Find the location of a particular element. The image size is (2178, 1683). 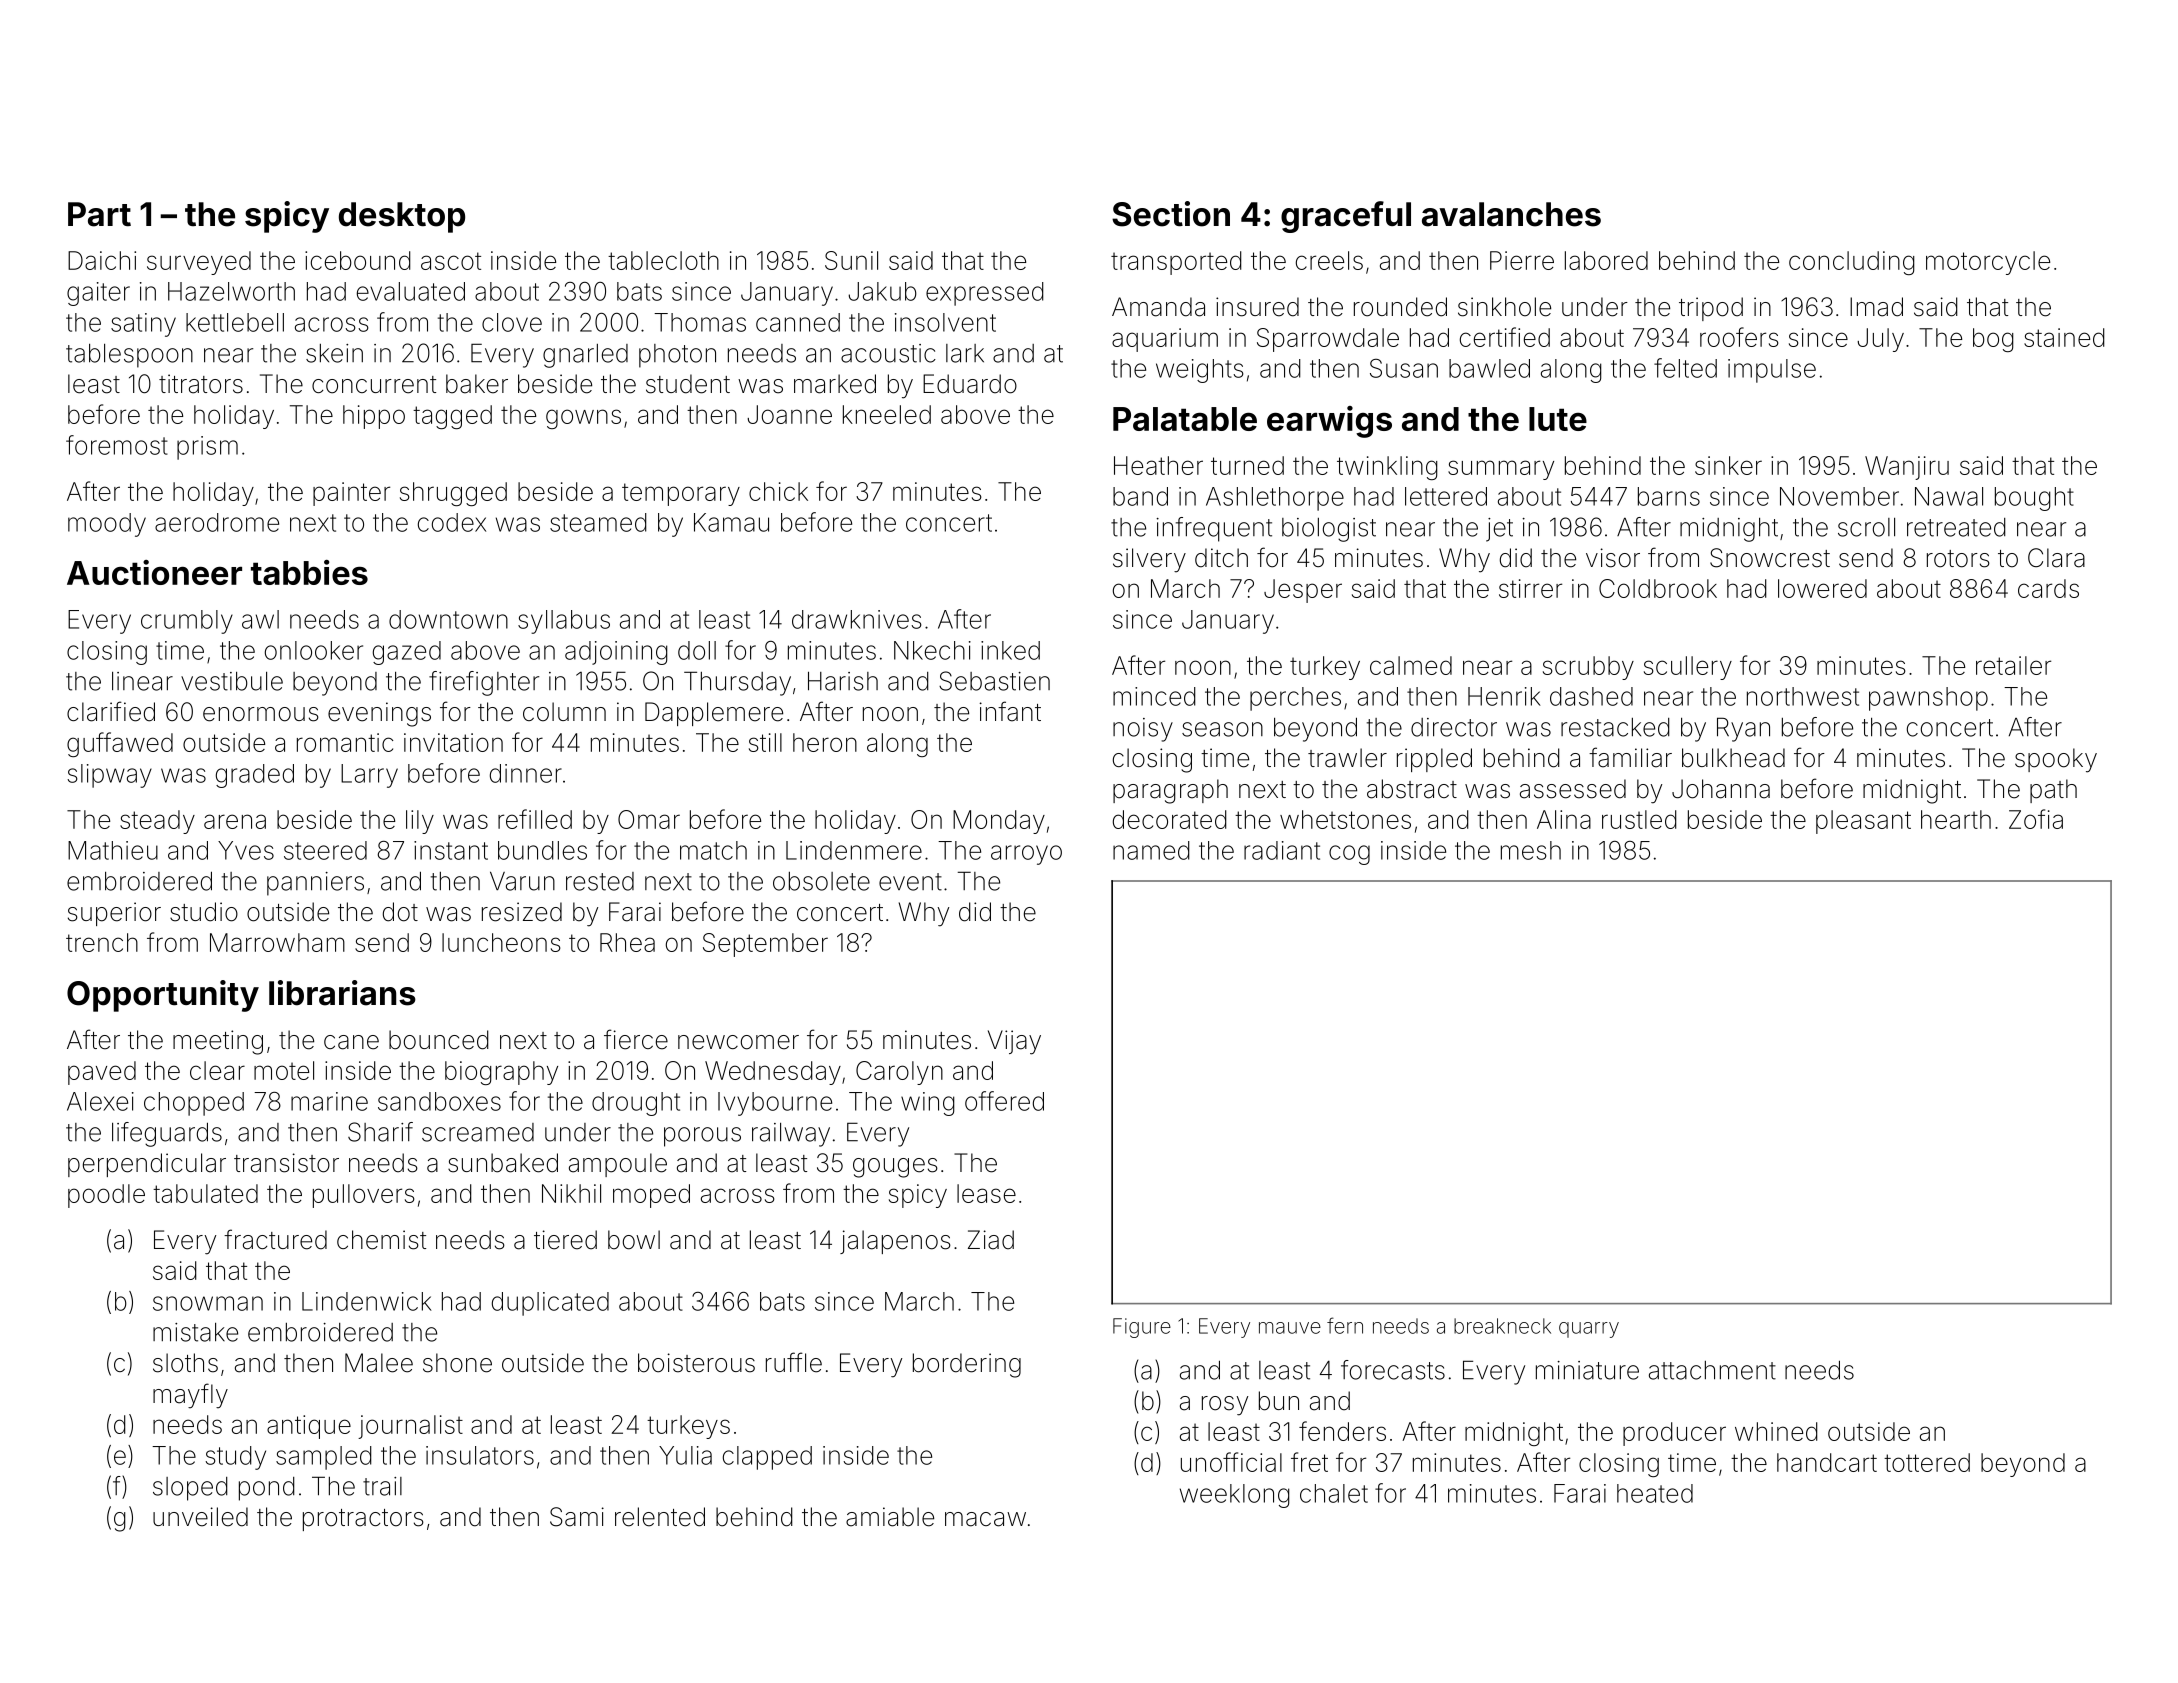

marked is located at coordinates (835, 384).
